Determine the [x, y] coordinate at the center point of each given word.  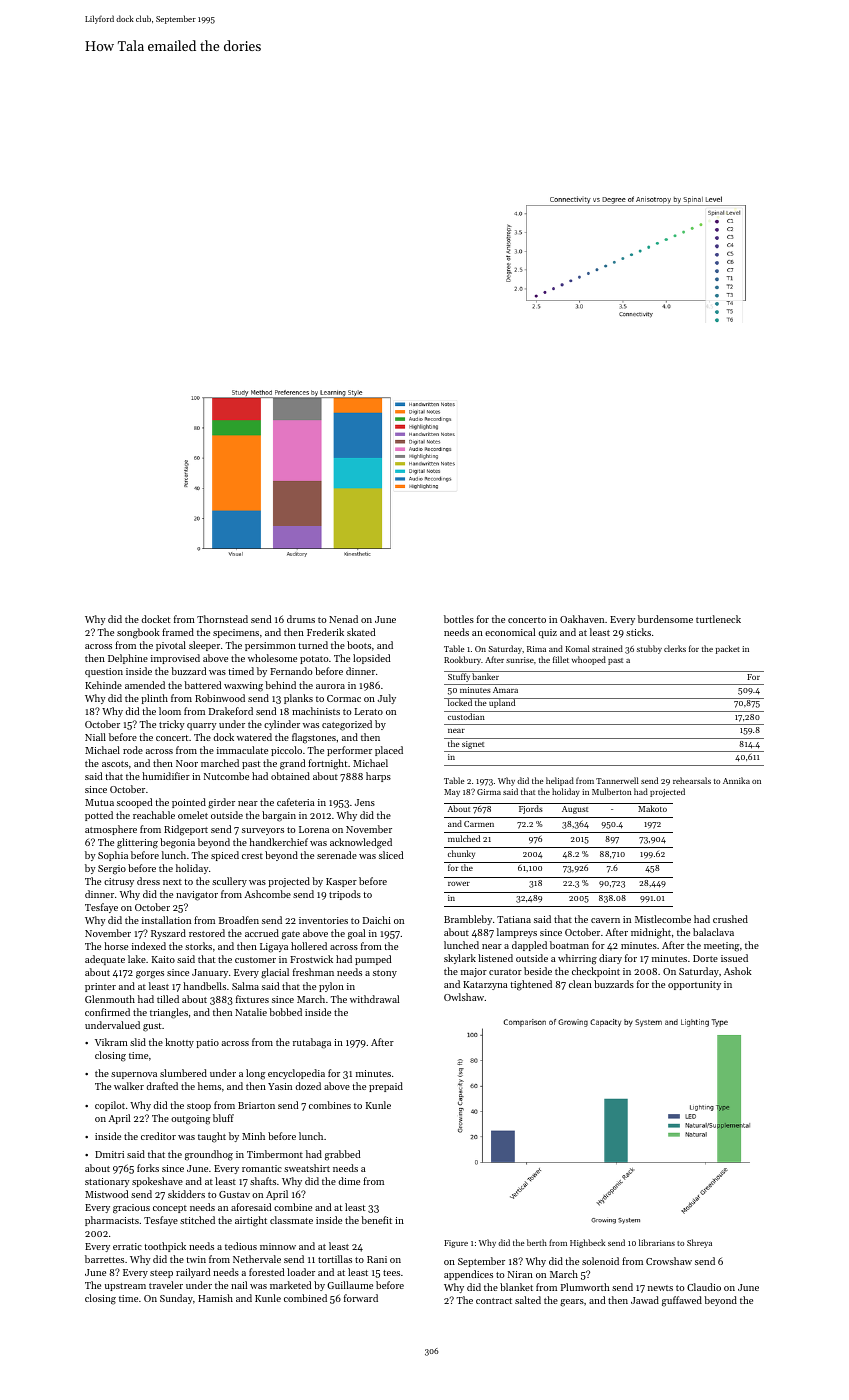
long [256, 1074]
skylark [460, 959]
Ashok [737, 971]
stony [385, 974]
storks [198, 946]
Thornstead [222, 619]
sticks [638, 632]
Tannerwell [617, 780]
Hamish [215, 1298]
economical [510, 632]
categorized [347, 725]
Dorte [705, 958]
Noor [187, 763]
